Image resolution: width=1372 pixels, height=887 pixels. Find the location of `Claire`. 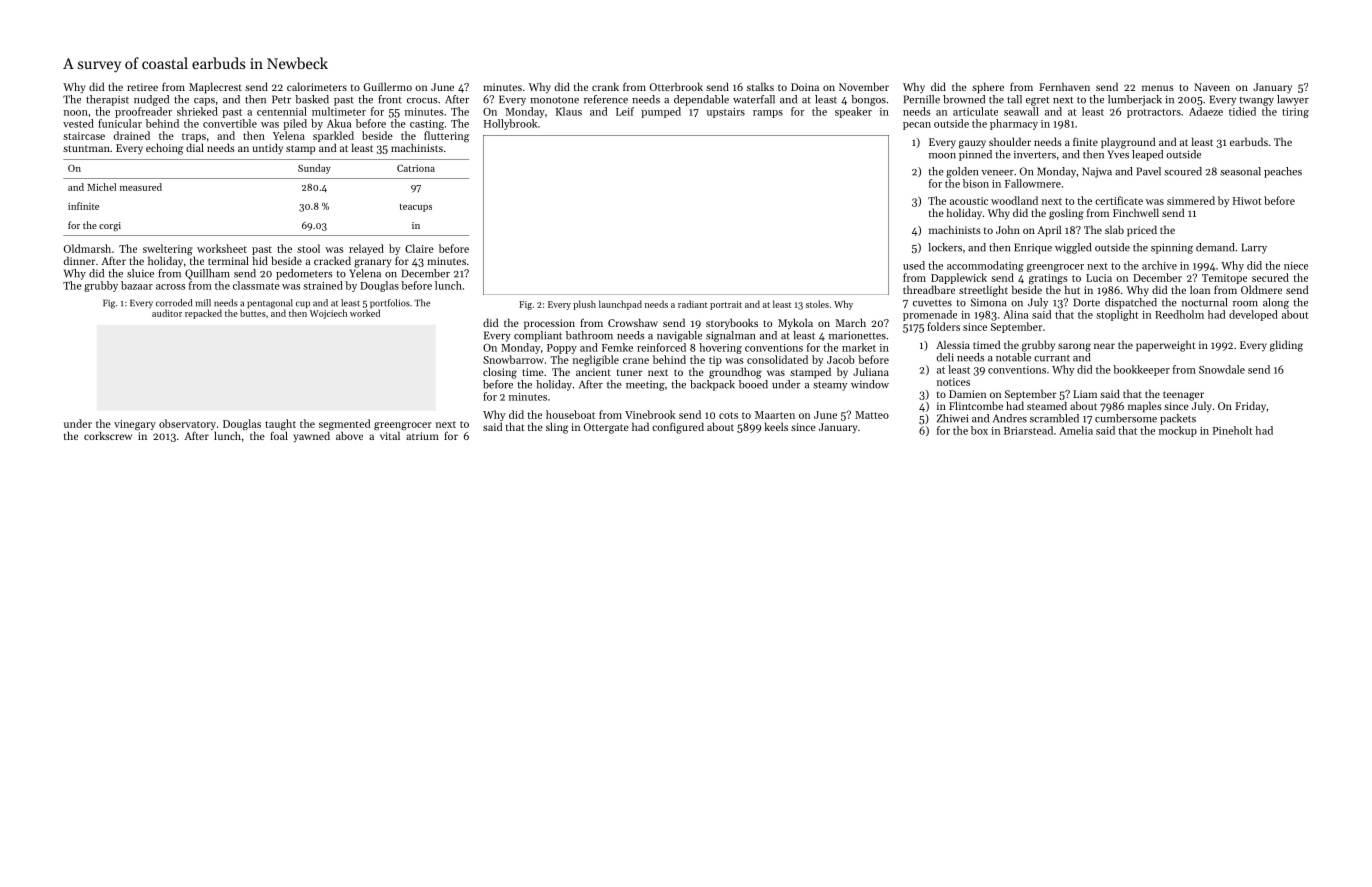

Claire is located at coordinates (419, 248).
